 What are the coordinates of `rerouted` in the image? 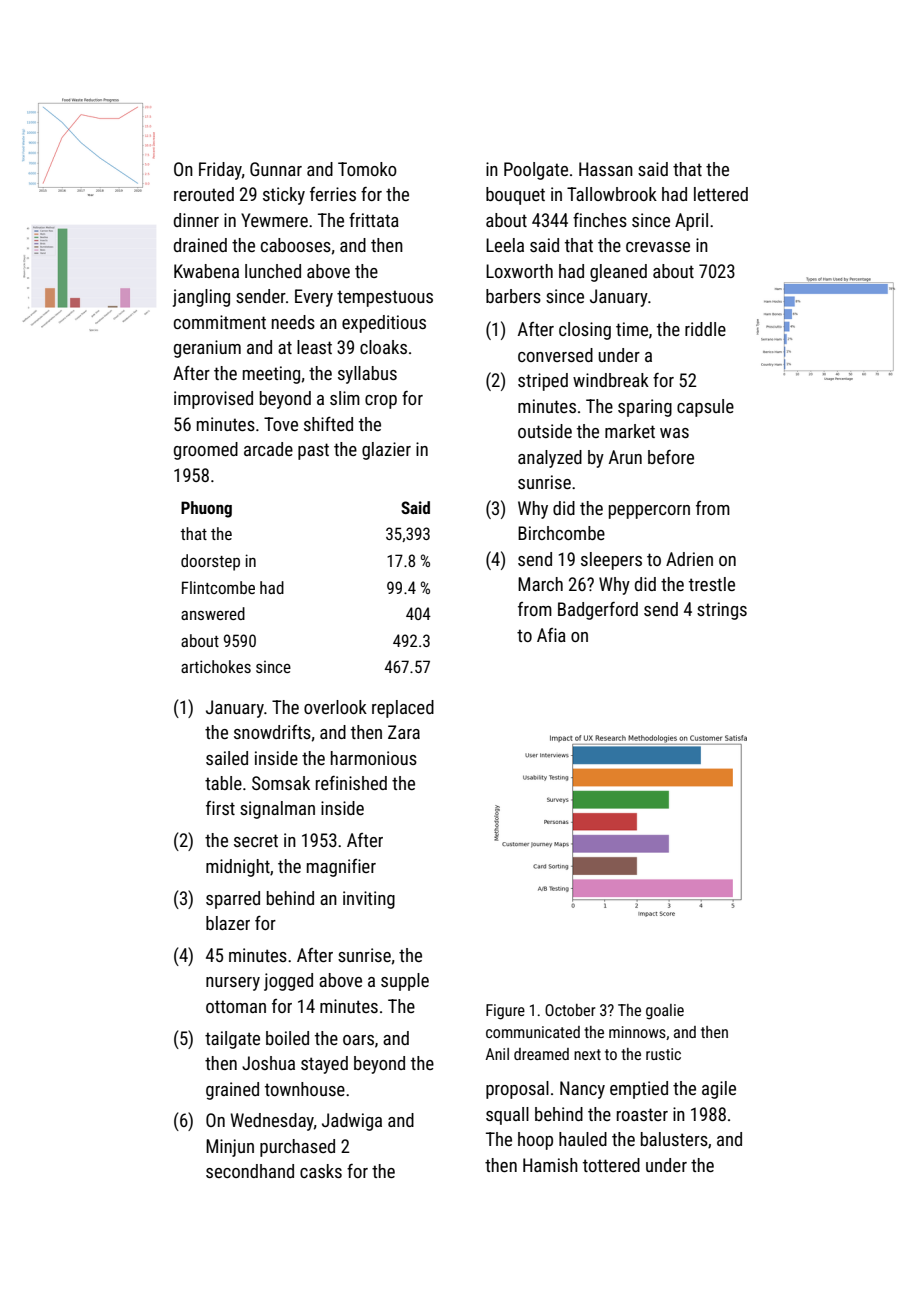 It's located at (204, 194).
